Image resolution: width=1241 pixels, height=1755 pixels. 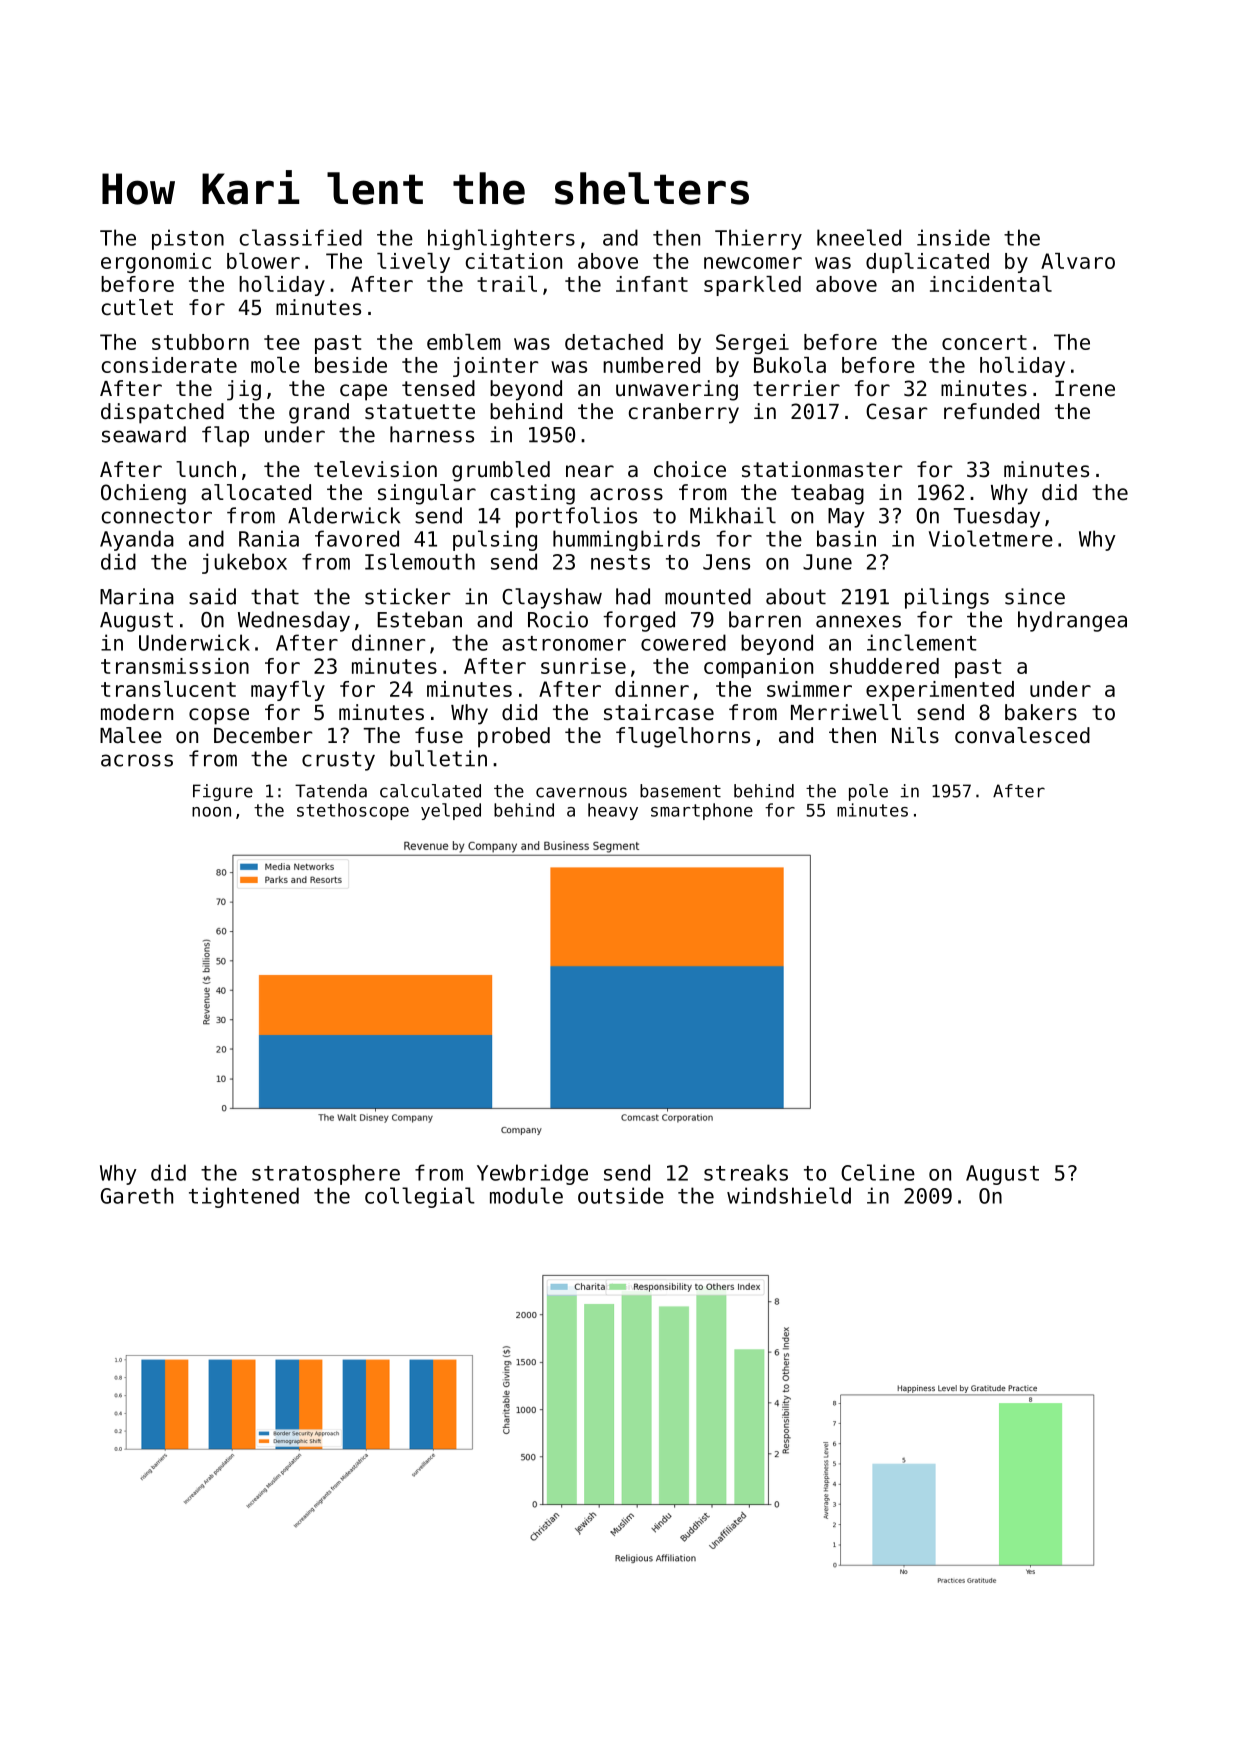 What do you see at coordinates (137, 1195) in the screenshot?
I see `Gareth` at bounding box center [137, 1195].
